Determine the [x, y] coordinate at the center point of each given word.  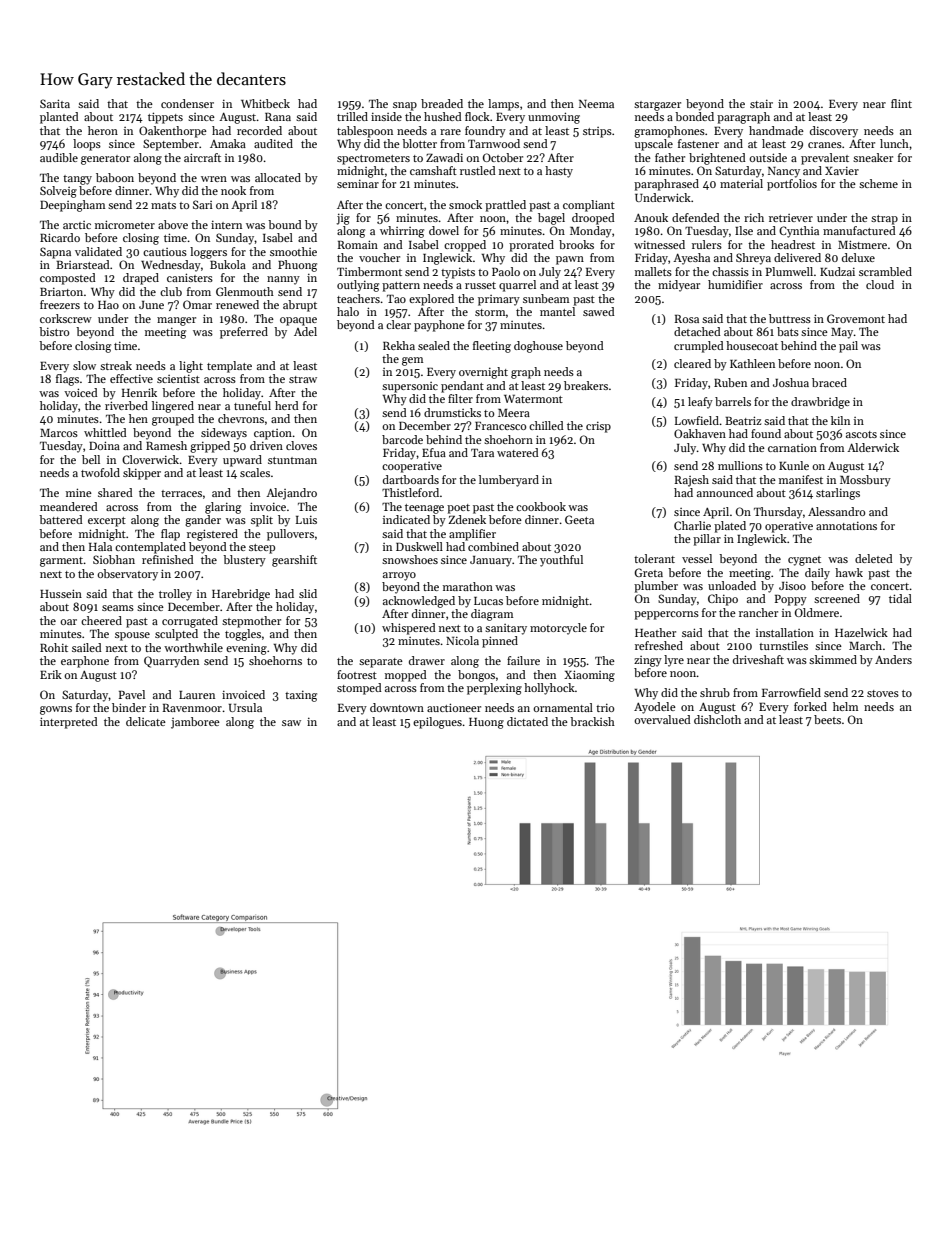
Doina [104, 445]
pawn [570, 260]
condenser [187, 103]
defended [696, 217]
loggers [208, 253]
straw [303, 379]
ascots [861, 434]
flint [901, 103]
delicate [146, 721]
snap [405, 106]
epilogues [437, 723]
